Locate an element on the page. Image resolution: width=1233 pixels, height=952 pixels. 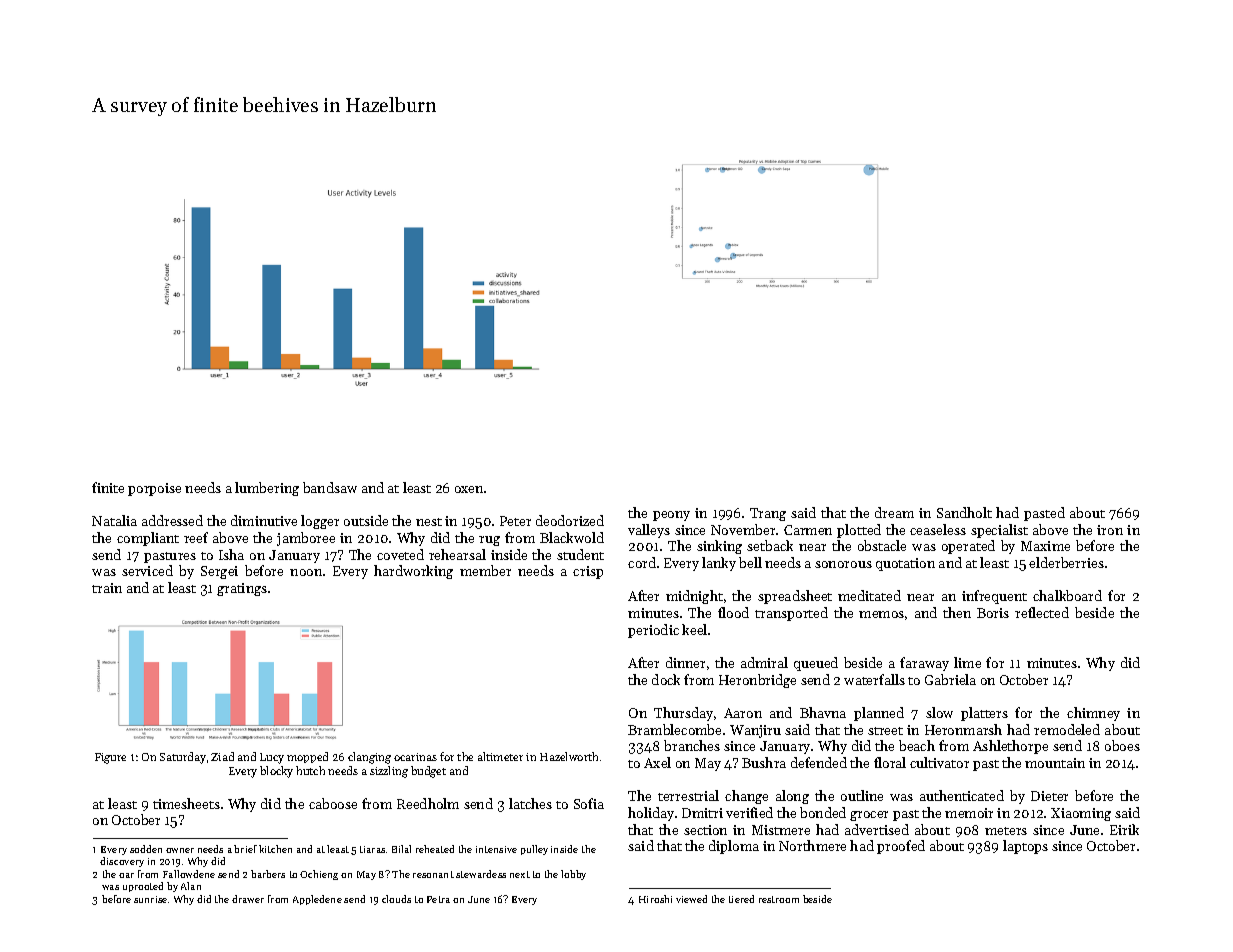
Dieter is located at coordinates (1049, 796).
